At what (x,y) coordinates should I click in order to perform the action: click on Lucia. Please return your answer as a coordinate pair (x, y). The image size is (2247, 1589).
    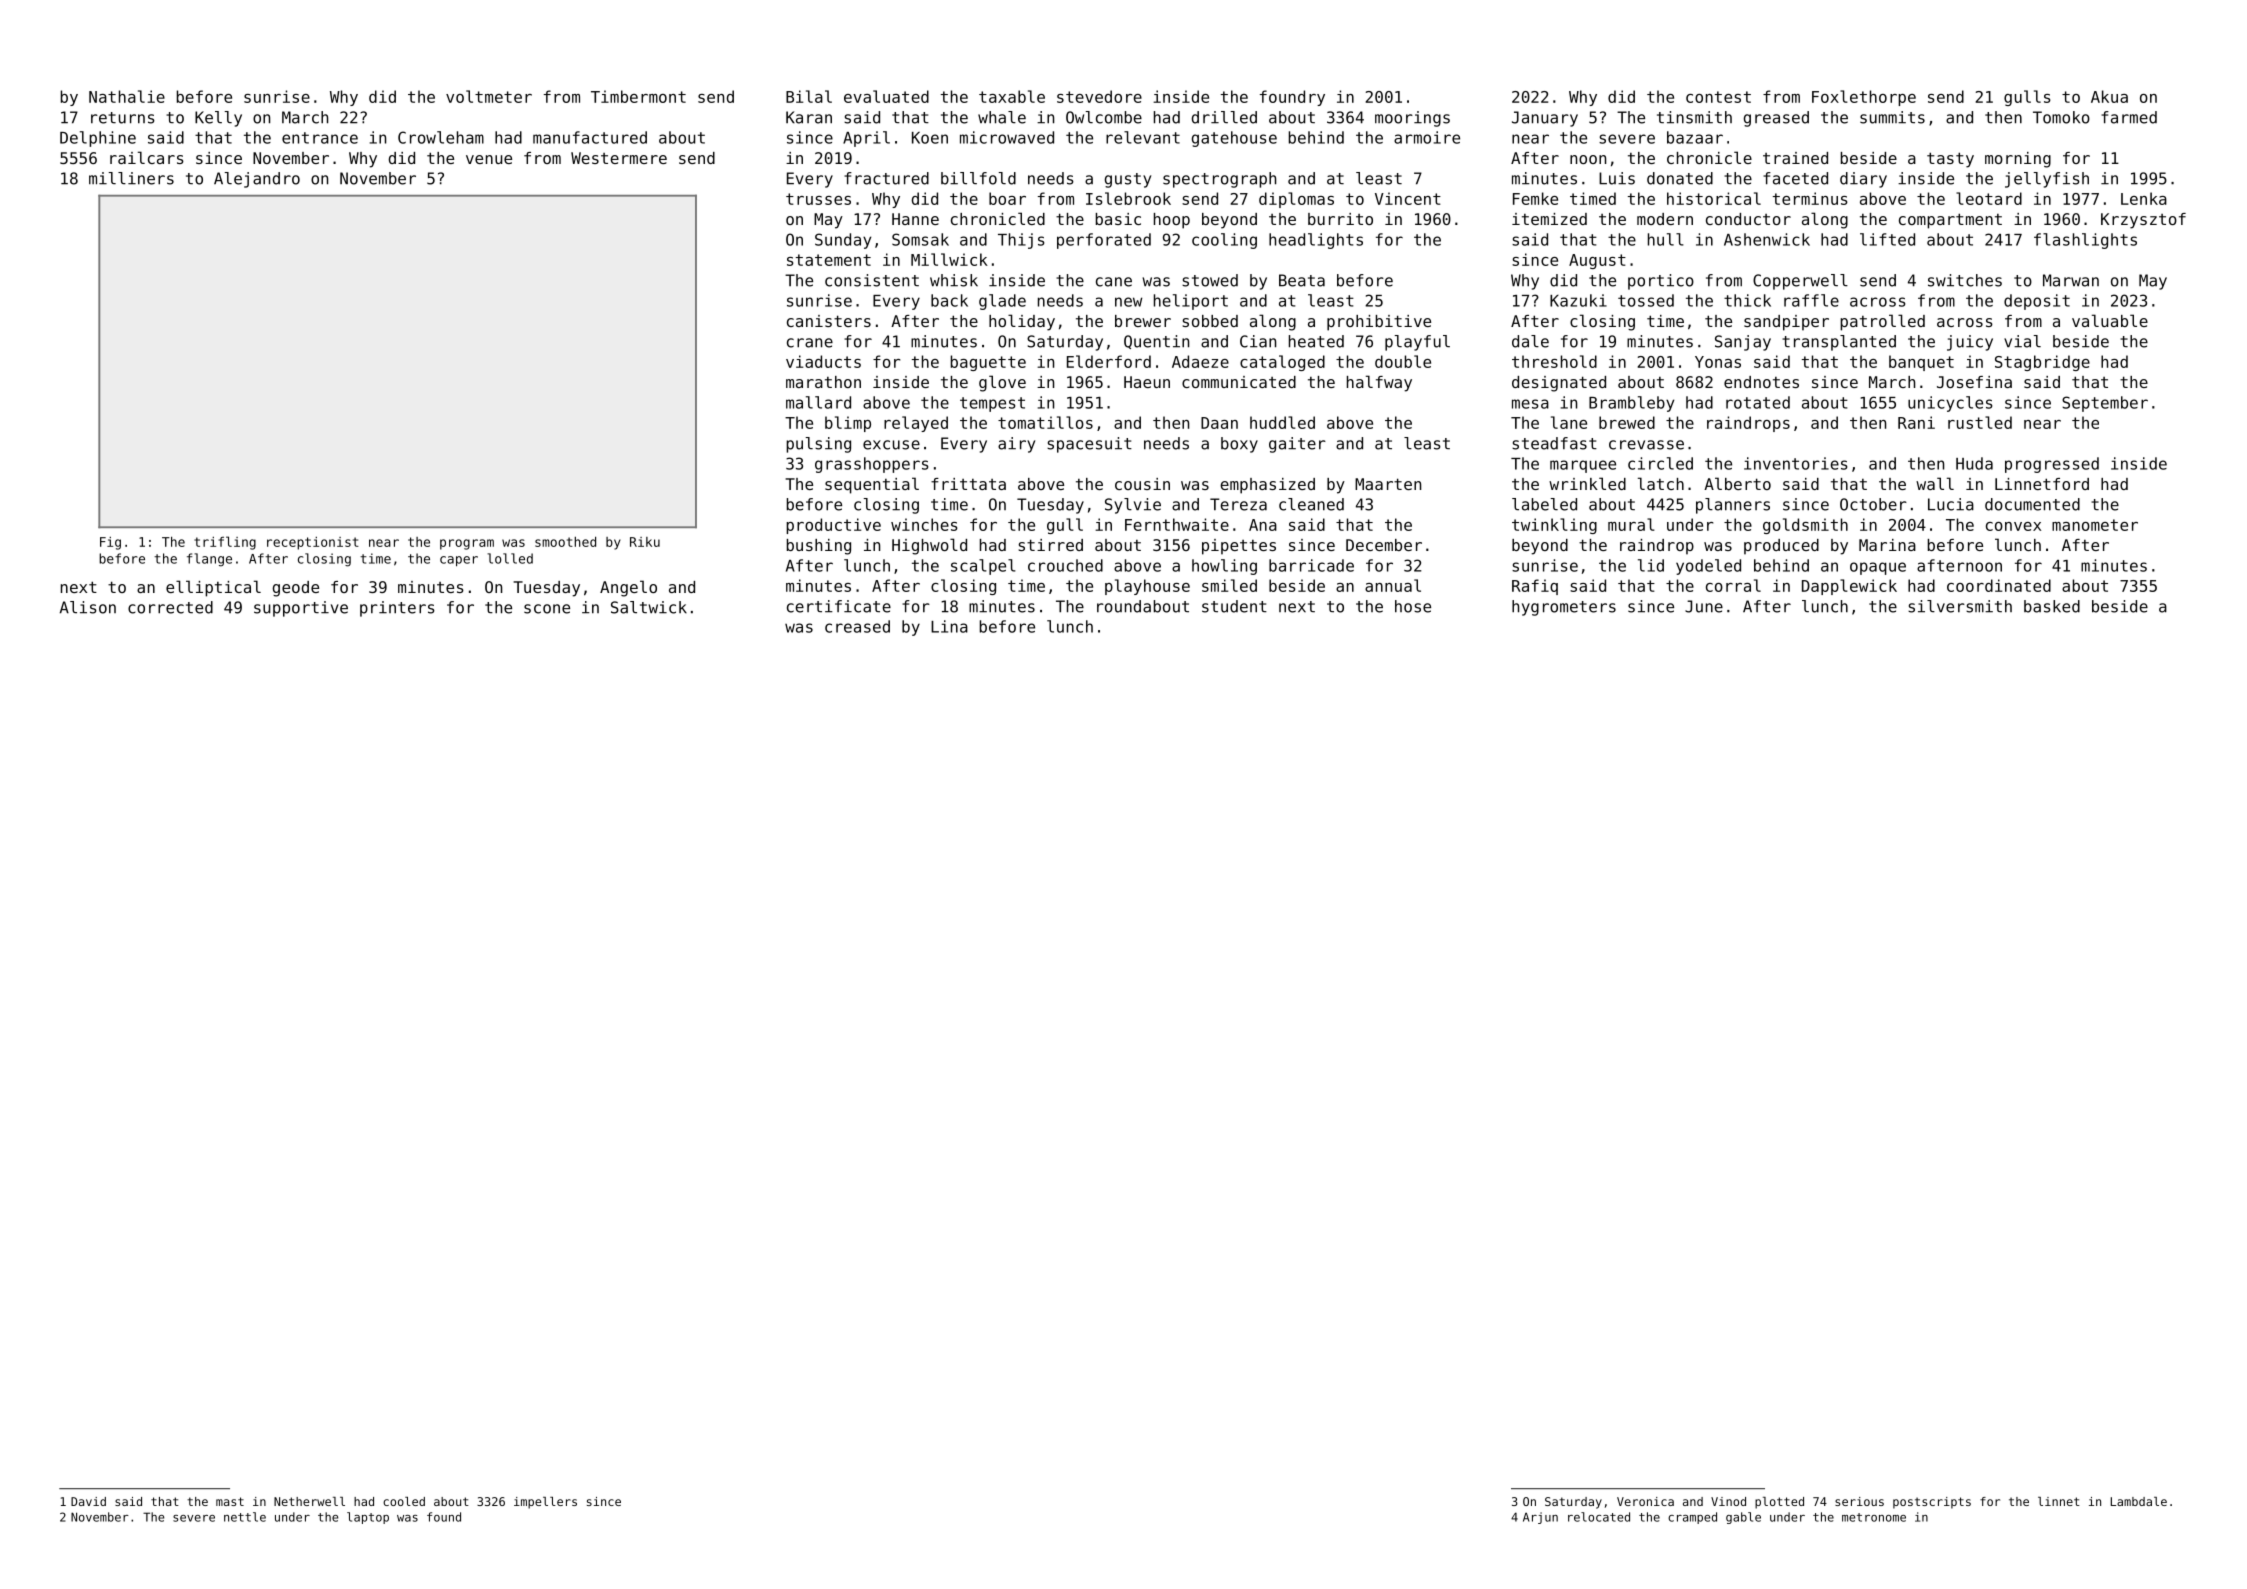
    Looking at the image, I should click on (1951, 504).
